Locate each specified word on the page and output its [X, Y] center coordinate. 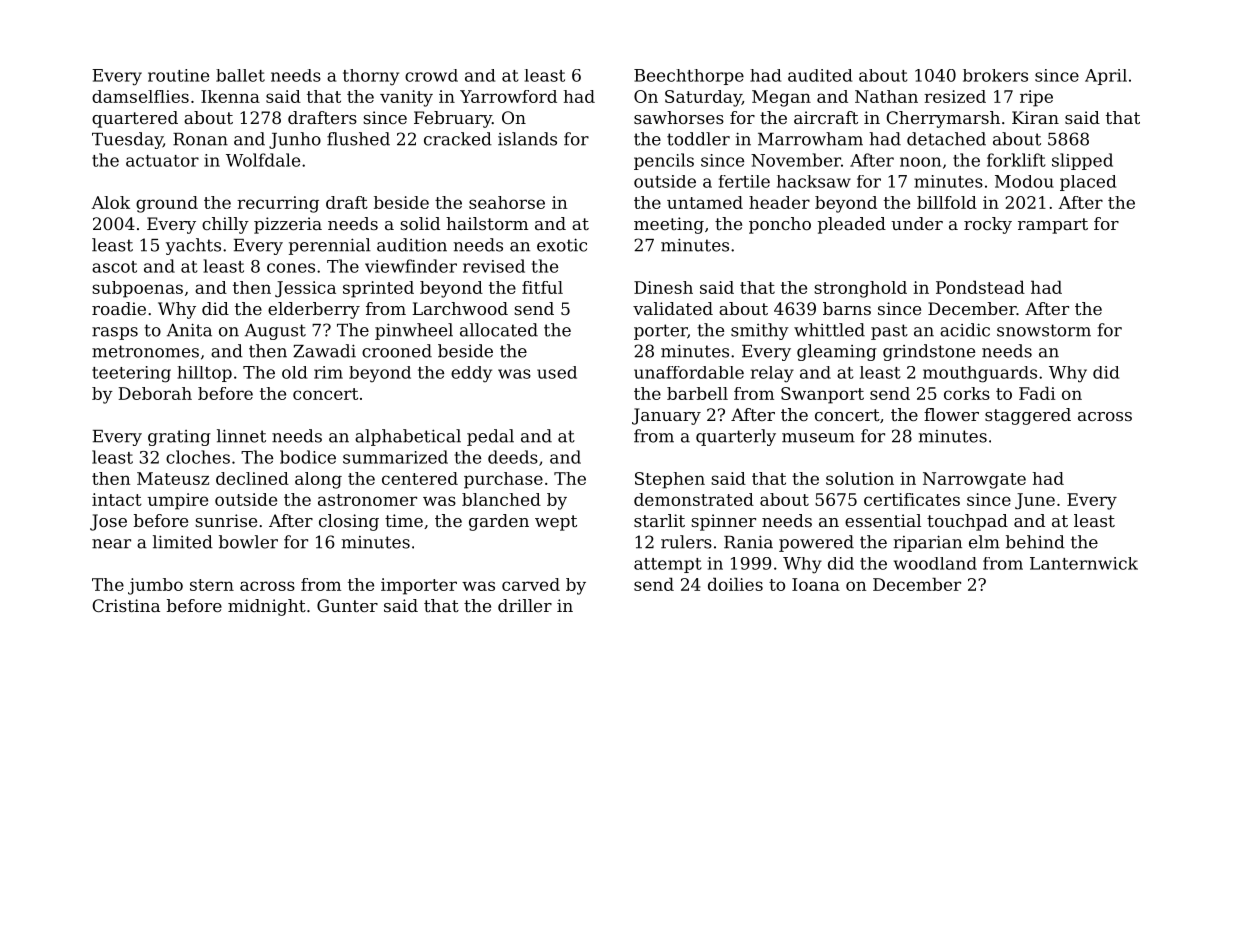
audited [820, 75]
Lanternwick [1084, 563]
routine [178, 75]
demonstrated [694, 499]
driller [525, 605]
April [1106, 77]
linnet [241, 436]
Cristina [126, 605]
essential [883, 520]
